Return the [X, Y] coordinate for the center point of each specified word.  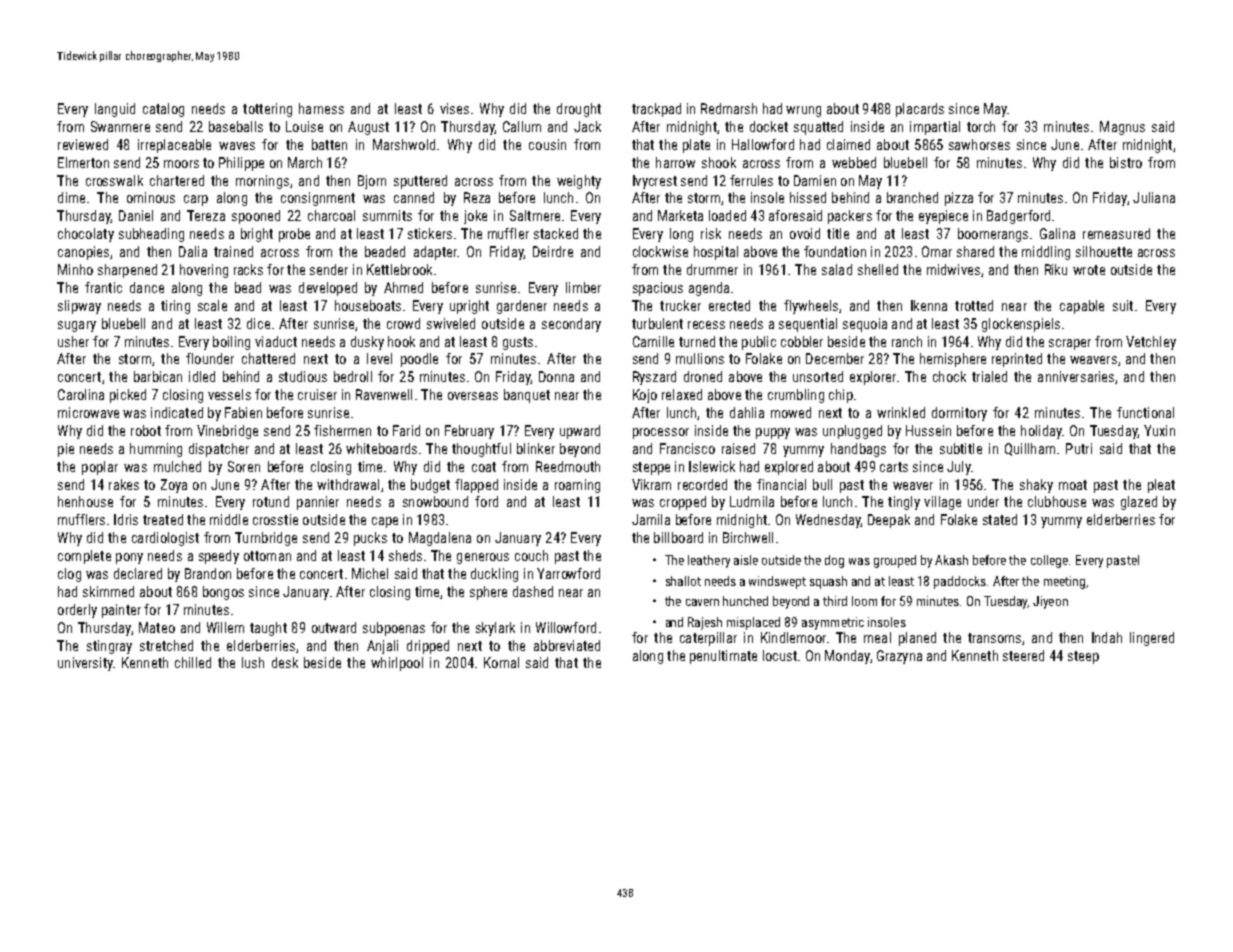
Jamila [651, 519]
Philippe [241, 164]
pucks [370, 539]
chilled [193, 662]
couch [531, 555]
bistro [1126, 162]
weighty [579, 182]
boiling [231, 343]
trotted [974, 305]
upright [469, 307]
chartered [177, 180]
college [1049, 561]
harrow [675, 162]
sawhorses [979, 144]
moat [1073, 485]
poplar [100, 468]
